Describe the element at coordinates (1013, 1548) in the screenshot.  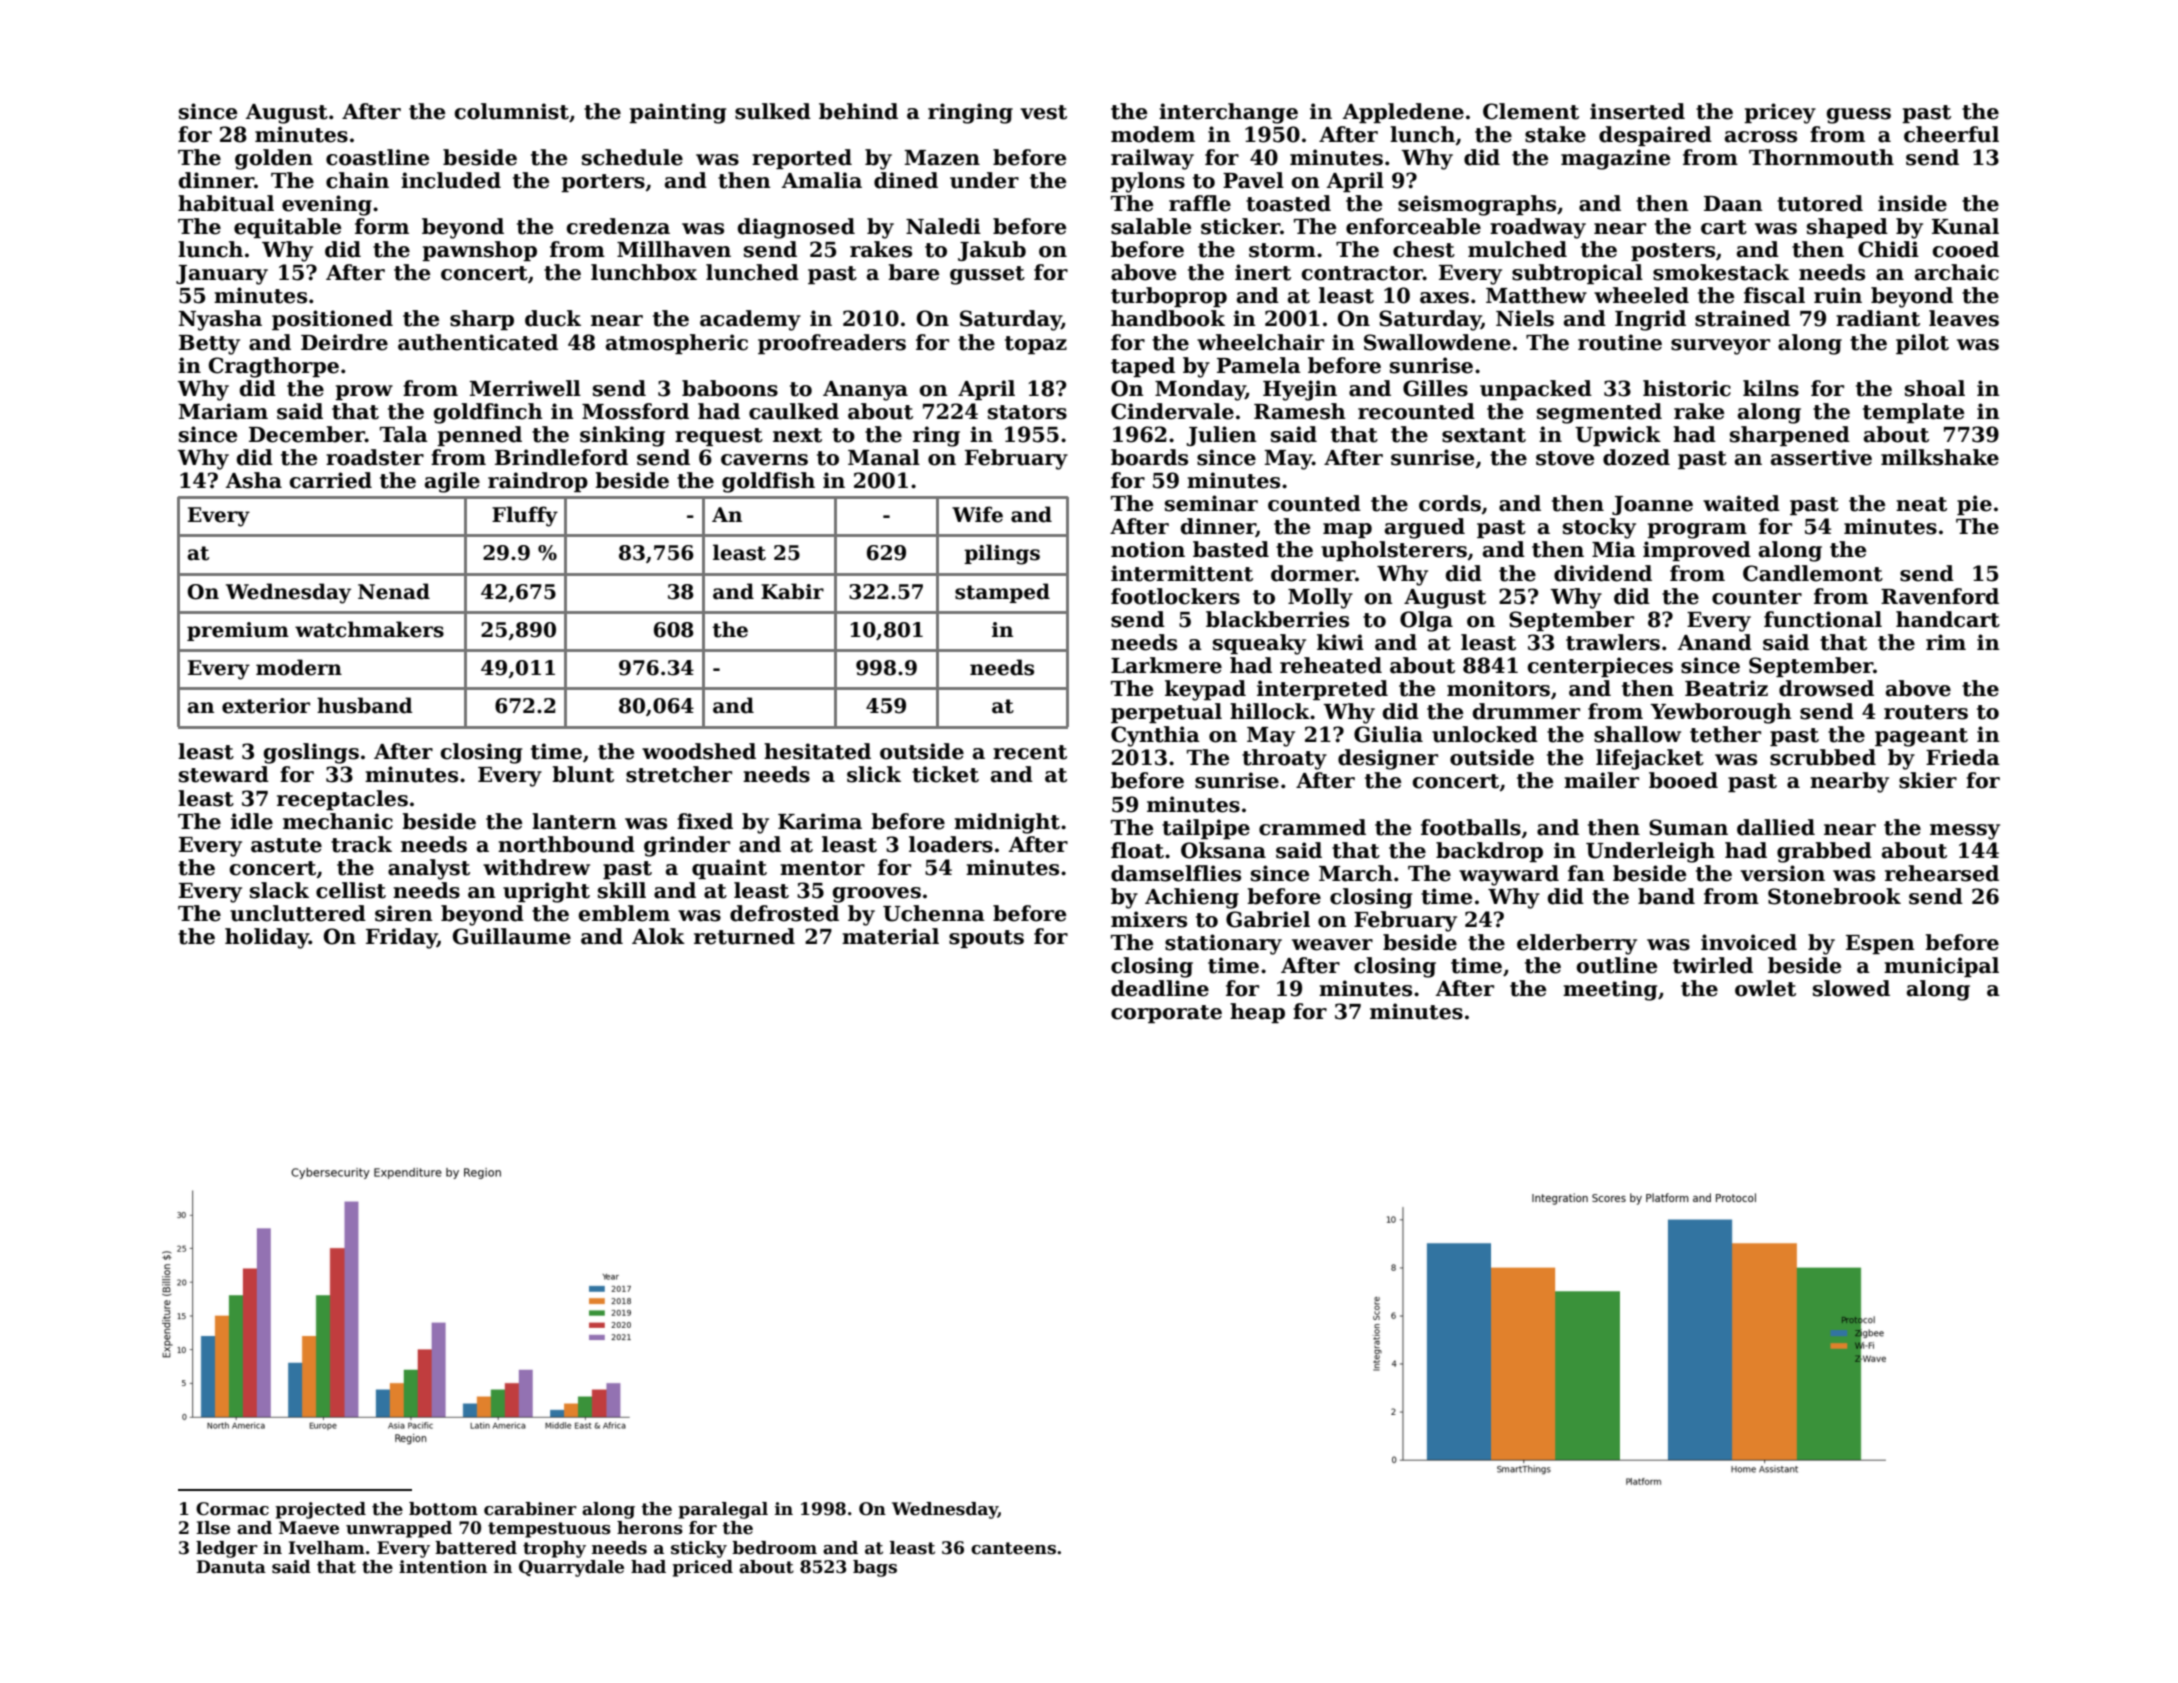
I see `canteens` at that location.
